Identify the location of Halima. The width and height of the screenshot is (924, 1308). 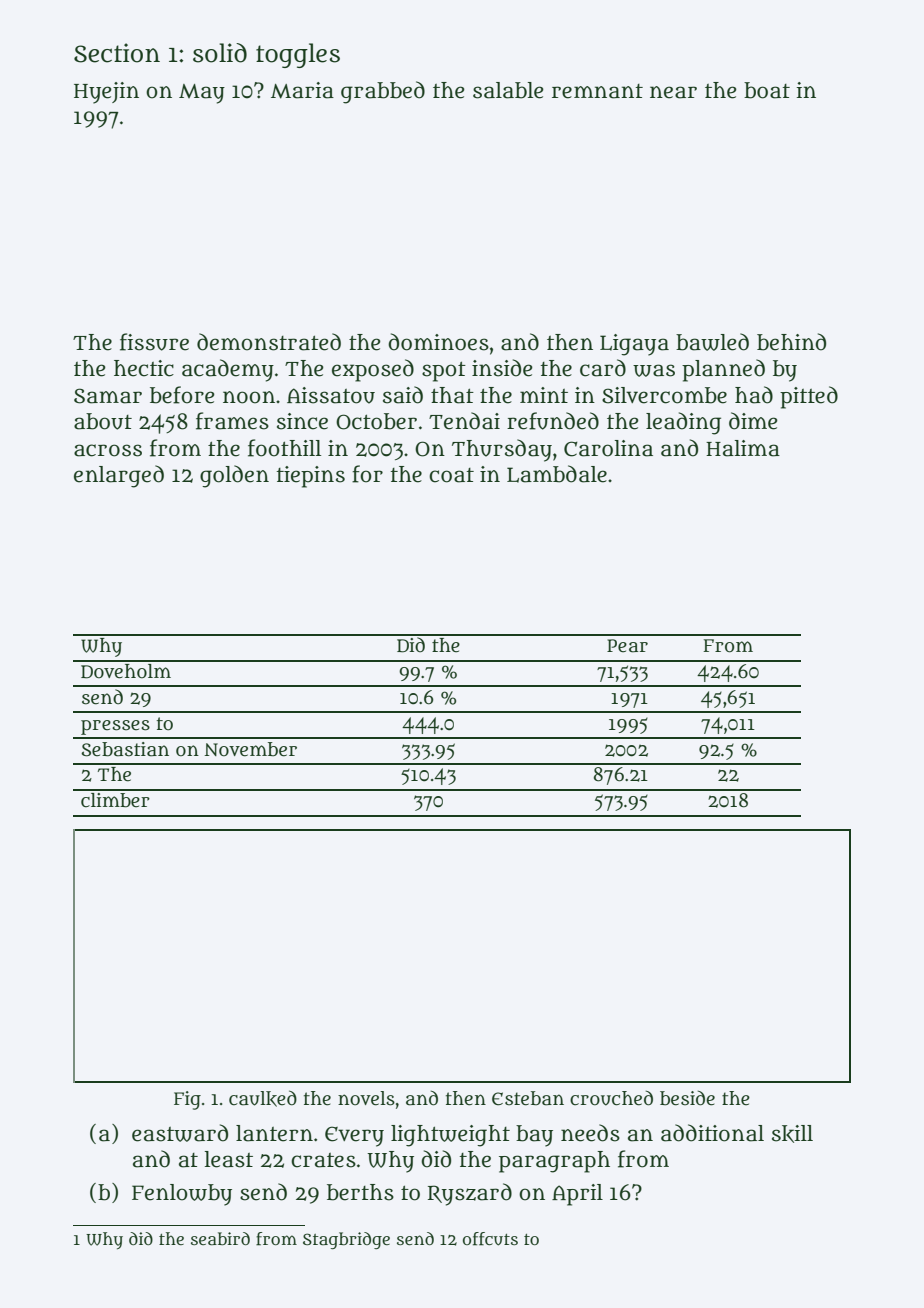
(743, 448).
